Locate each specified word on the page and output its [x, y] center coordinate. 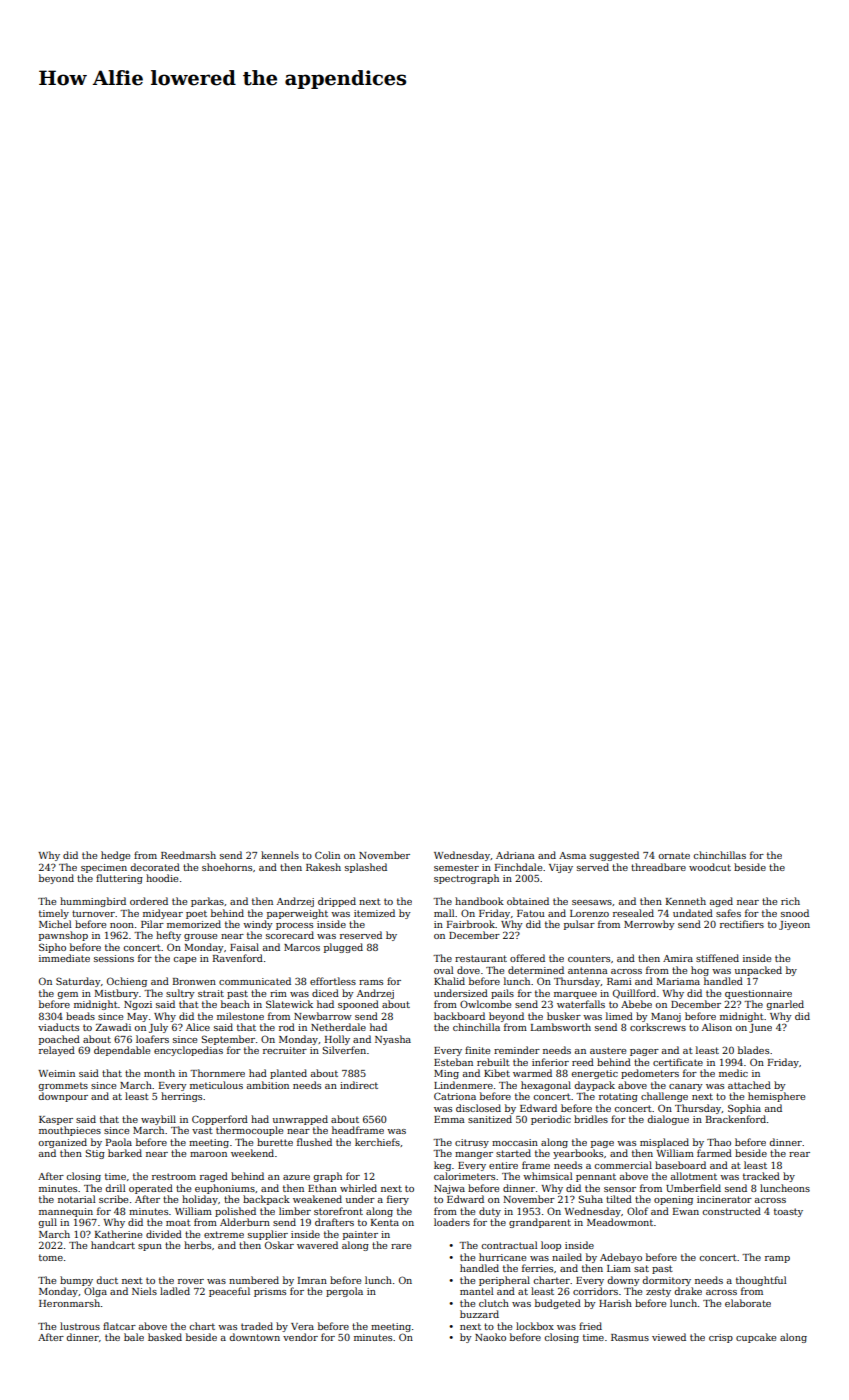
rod [287, 1027]
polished [235, 1212]
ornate [674, 855]
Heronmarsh [69, 1303]
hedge [115, 856]
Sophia [744, 1109]
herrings [181, 1097]
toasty [788, 1212]
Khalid [449, 981]
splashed [366, 868]
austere [608, 1050]
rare [401, 1246]
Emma [449, 1119]
